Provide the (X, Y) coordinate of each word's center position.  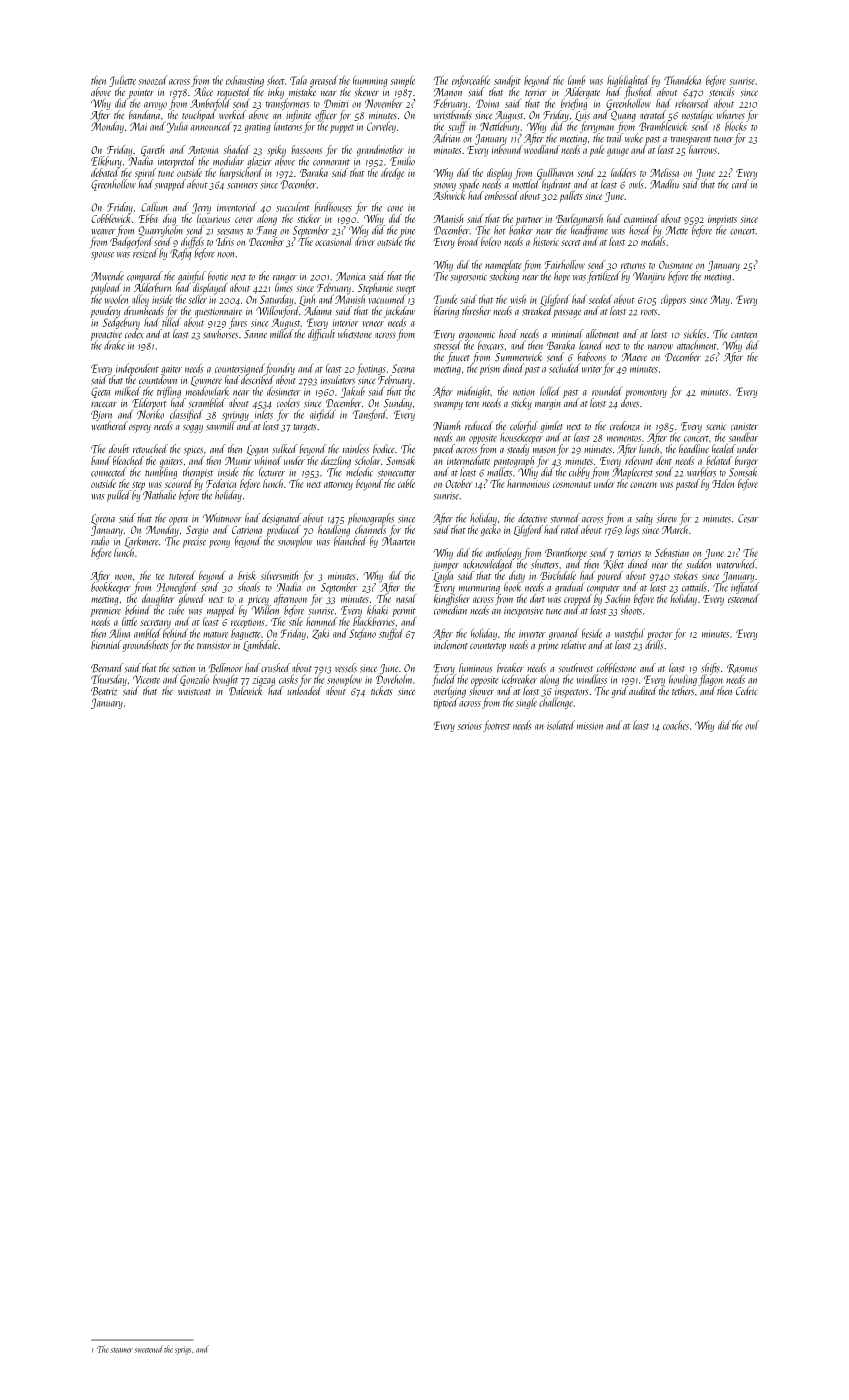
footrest (496, 726)
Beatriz (104, 691)
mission (590, 726)
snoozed (153, 80)
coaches (676, 725)
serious (470, 726)
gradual (570, 588)
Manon (448, 92)
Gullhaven (555, 173)
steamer (122, 1350)
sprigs (183, 1351)
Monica (350, 276)
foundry (280, 369)
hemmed (321, 621)
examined (641, 218)
